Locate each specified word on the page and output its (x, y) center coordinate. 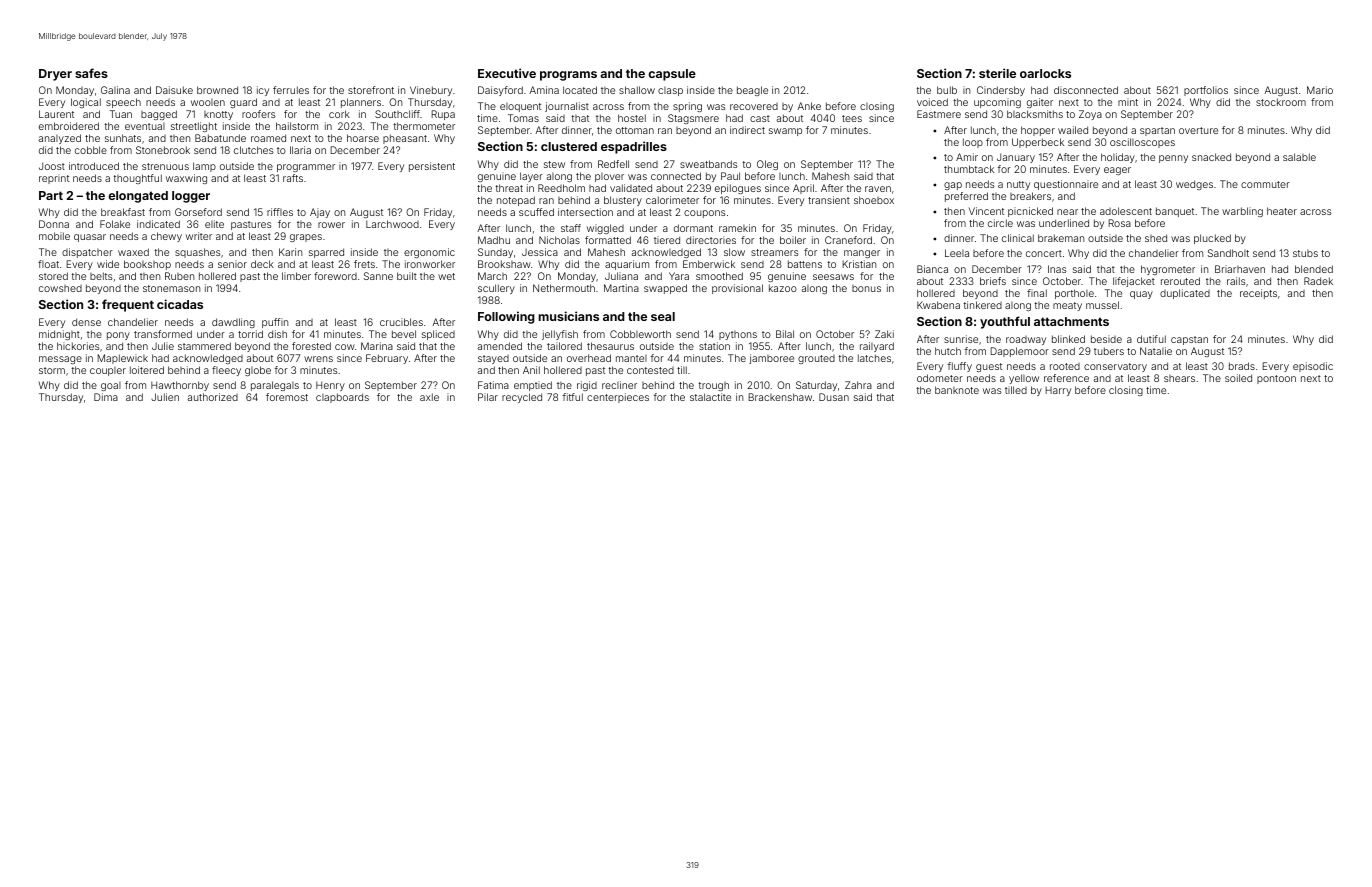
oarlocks (1045, 73)
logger (191, 197)
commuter (1265, 184)
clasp (670, 91)
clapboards (342, 398)
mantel (631, 358)
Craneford (848, 240)
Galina (115, 90)
